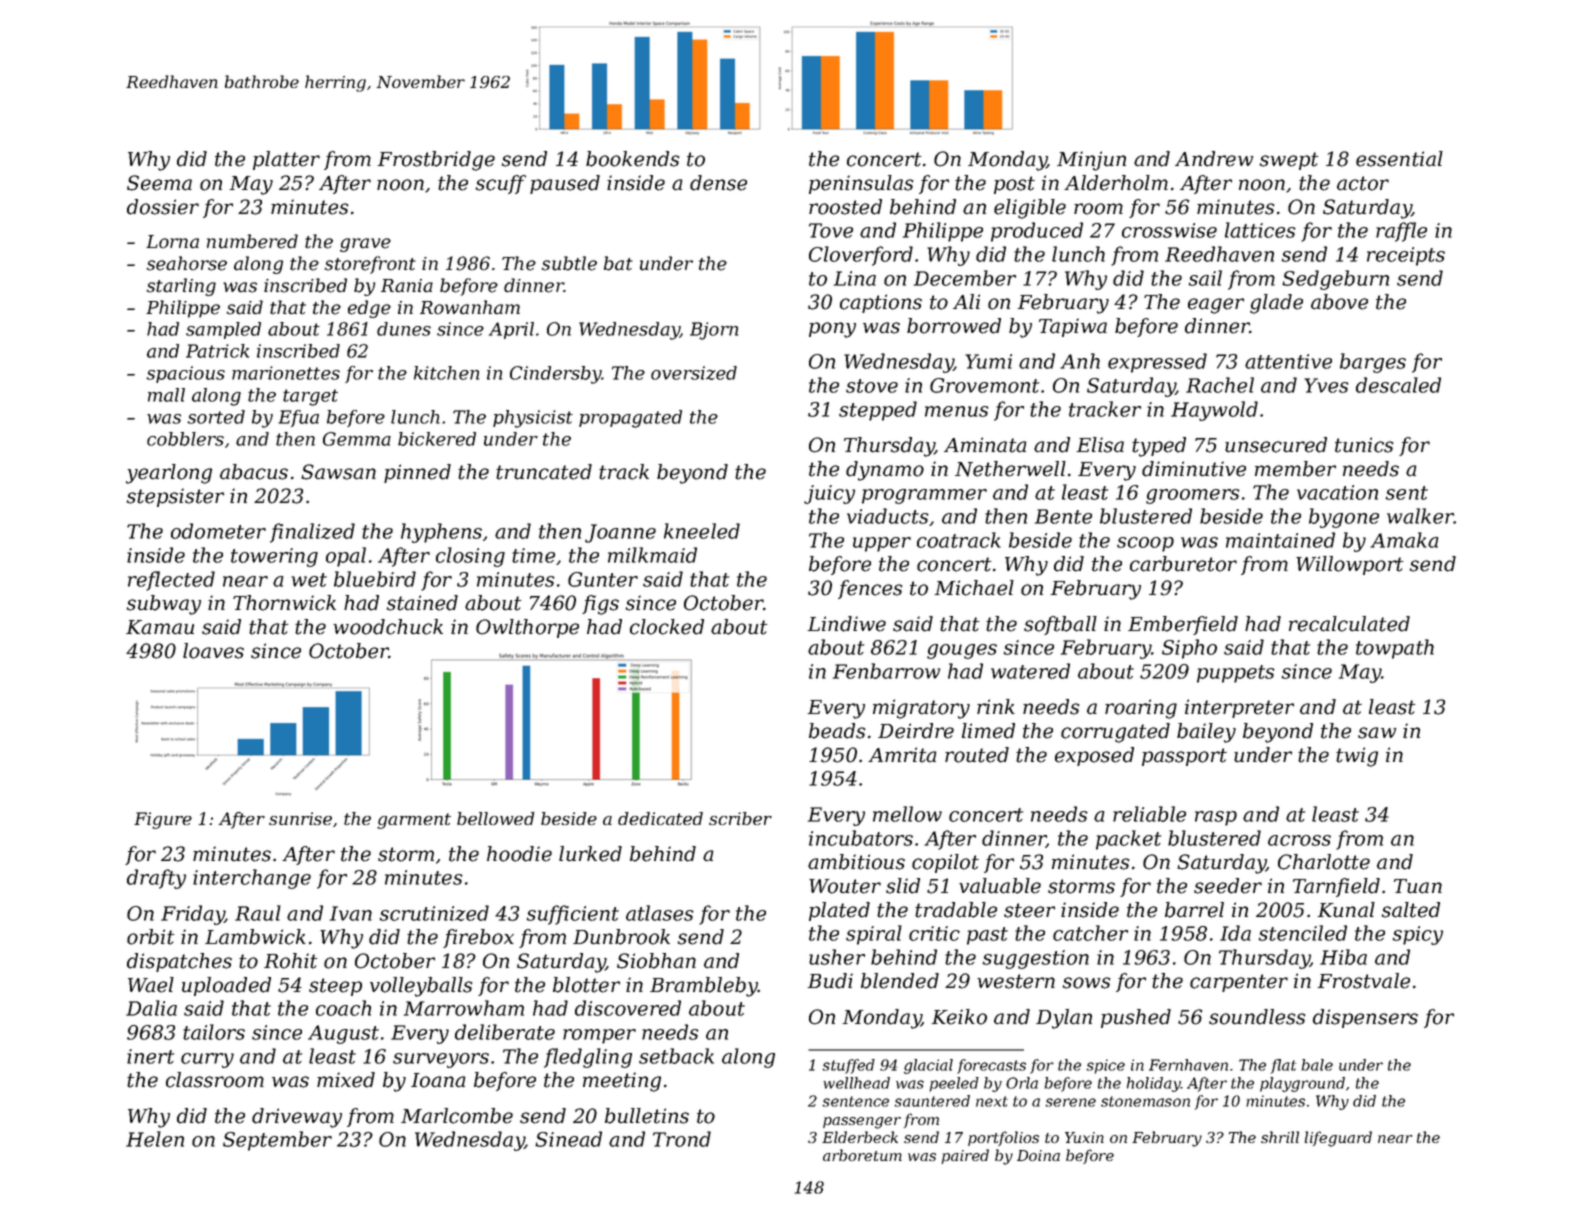 The image size is (1587, 1226). Describe the element at coordinates (1338, 1139) in the screenshot. I see `lifeguard` at that location.
